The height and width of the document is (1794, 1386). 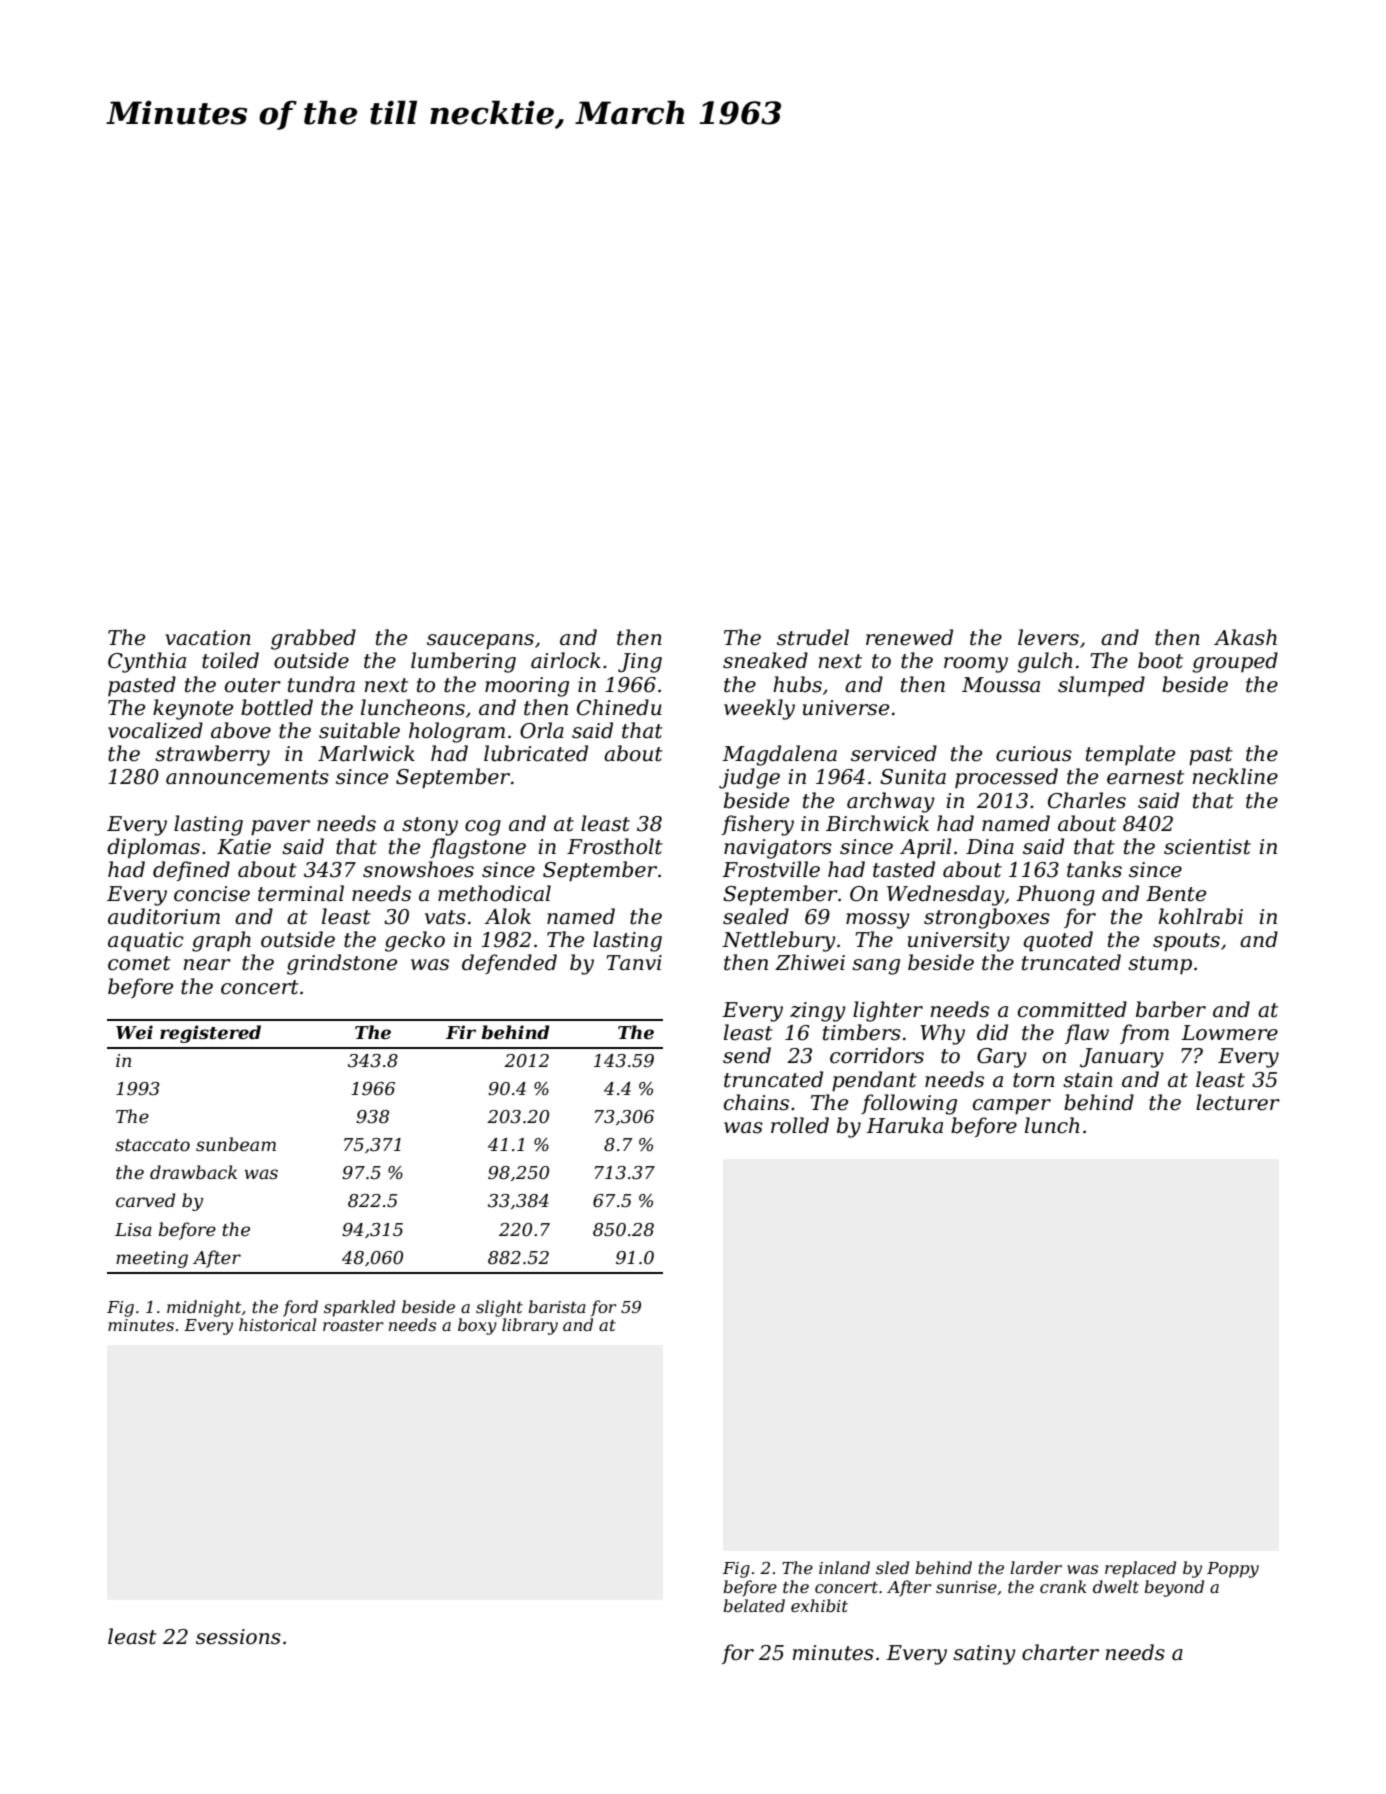 I want to click on barista, so click(x=557, y=1306).
